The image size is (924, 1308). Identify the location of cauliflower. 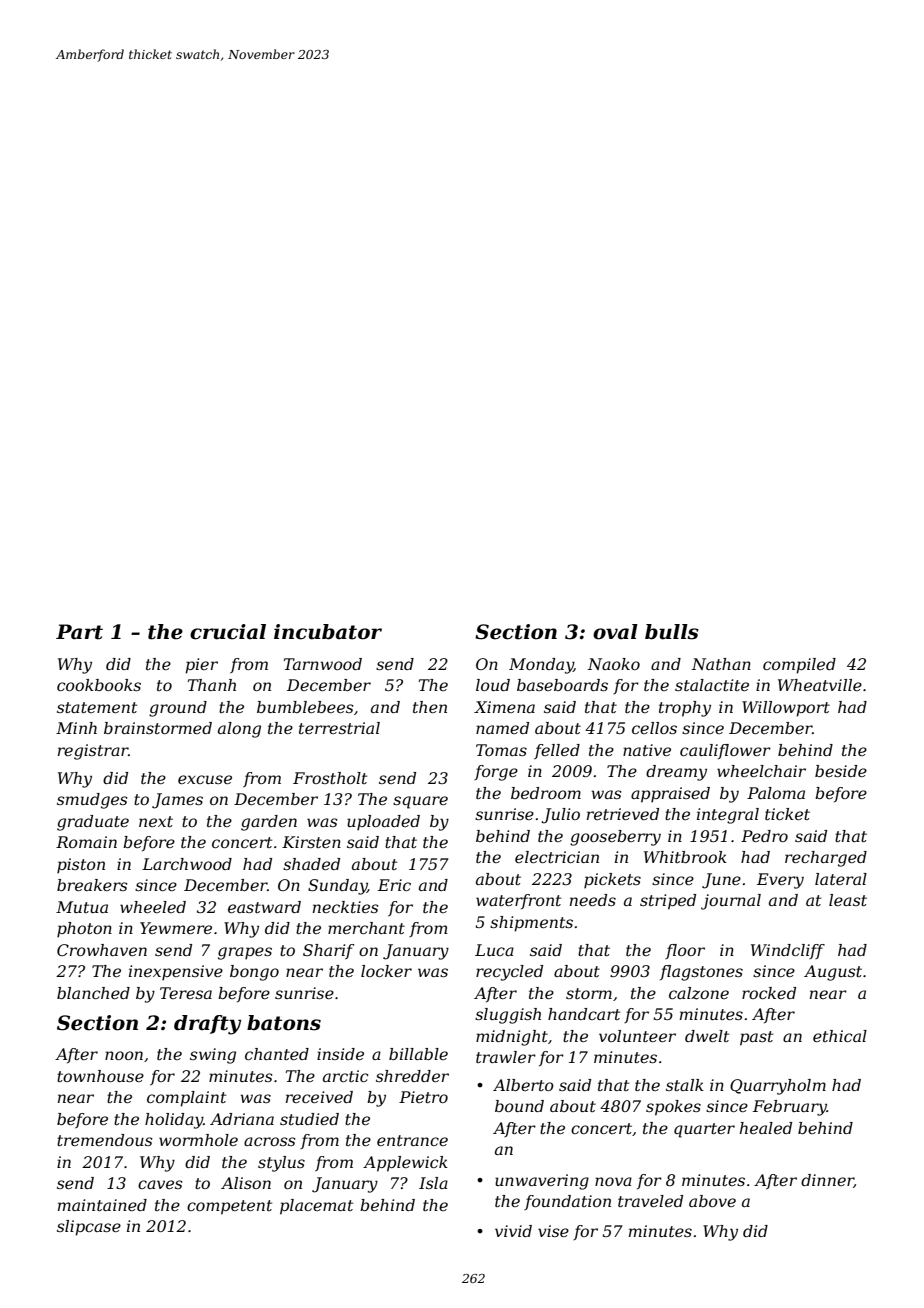
(725, 751).
